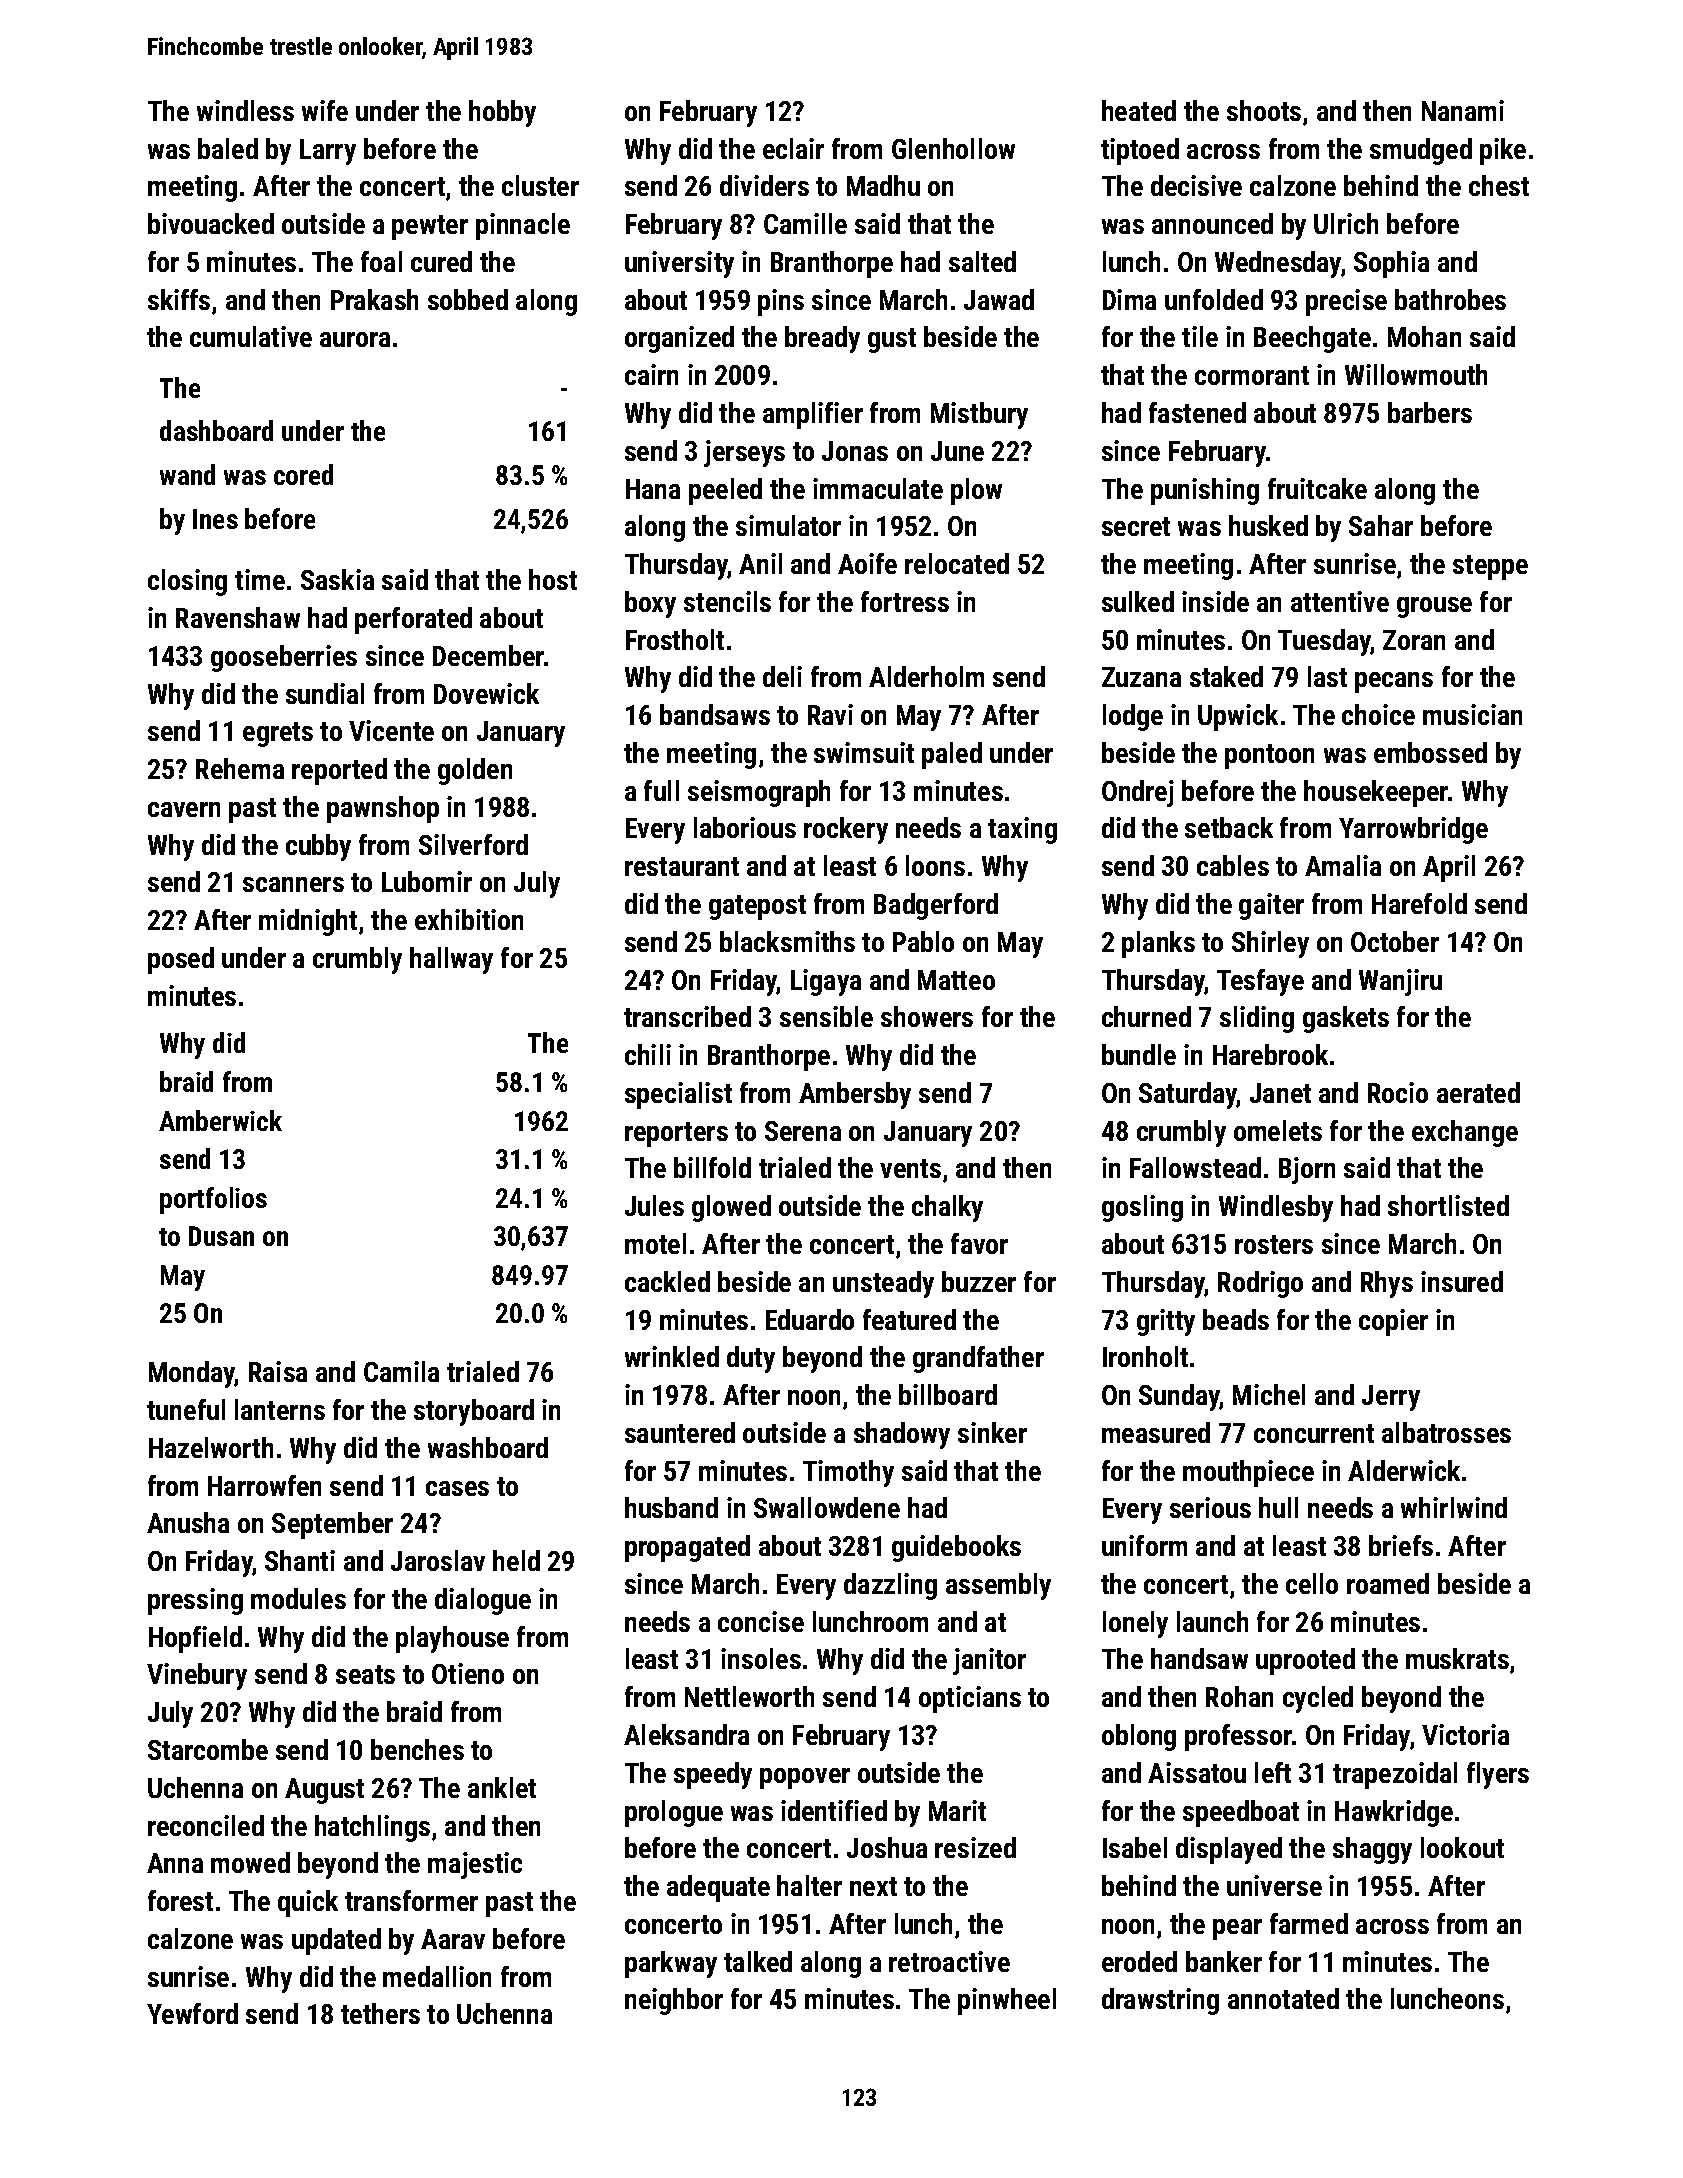  What do you see at coordinates (540, 185) in the image?
I see `cluster` at bounding box center [540, 185].
